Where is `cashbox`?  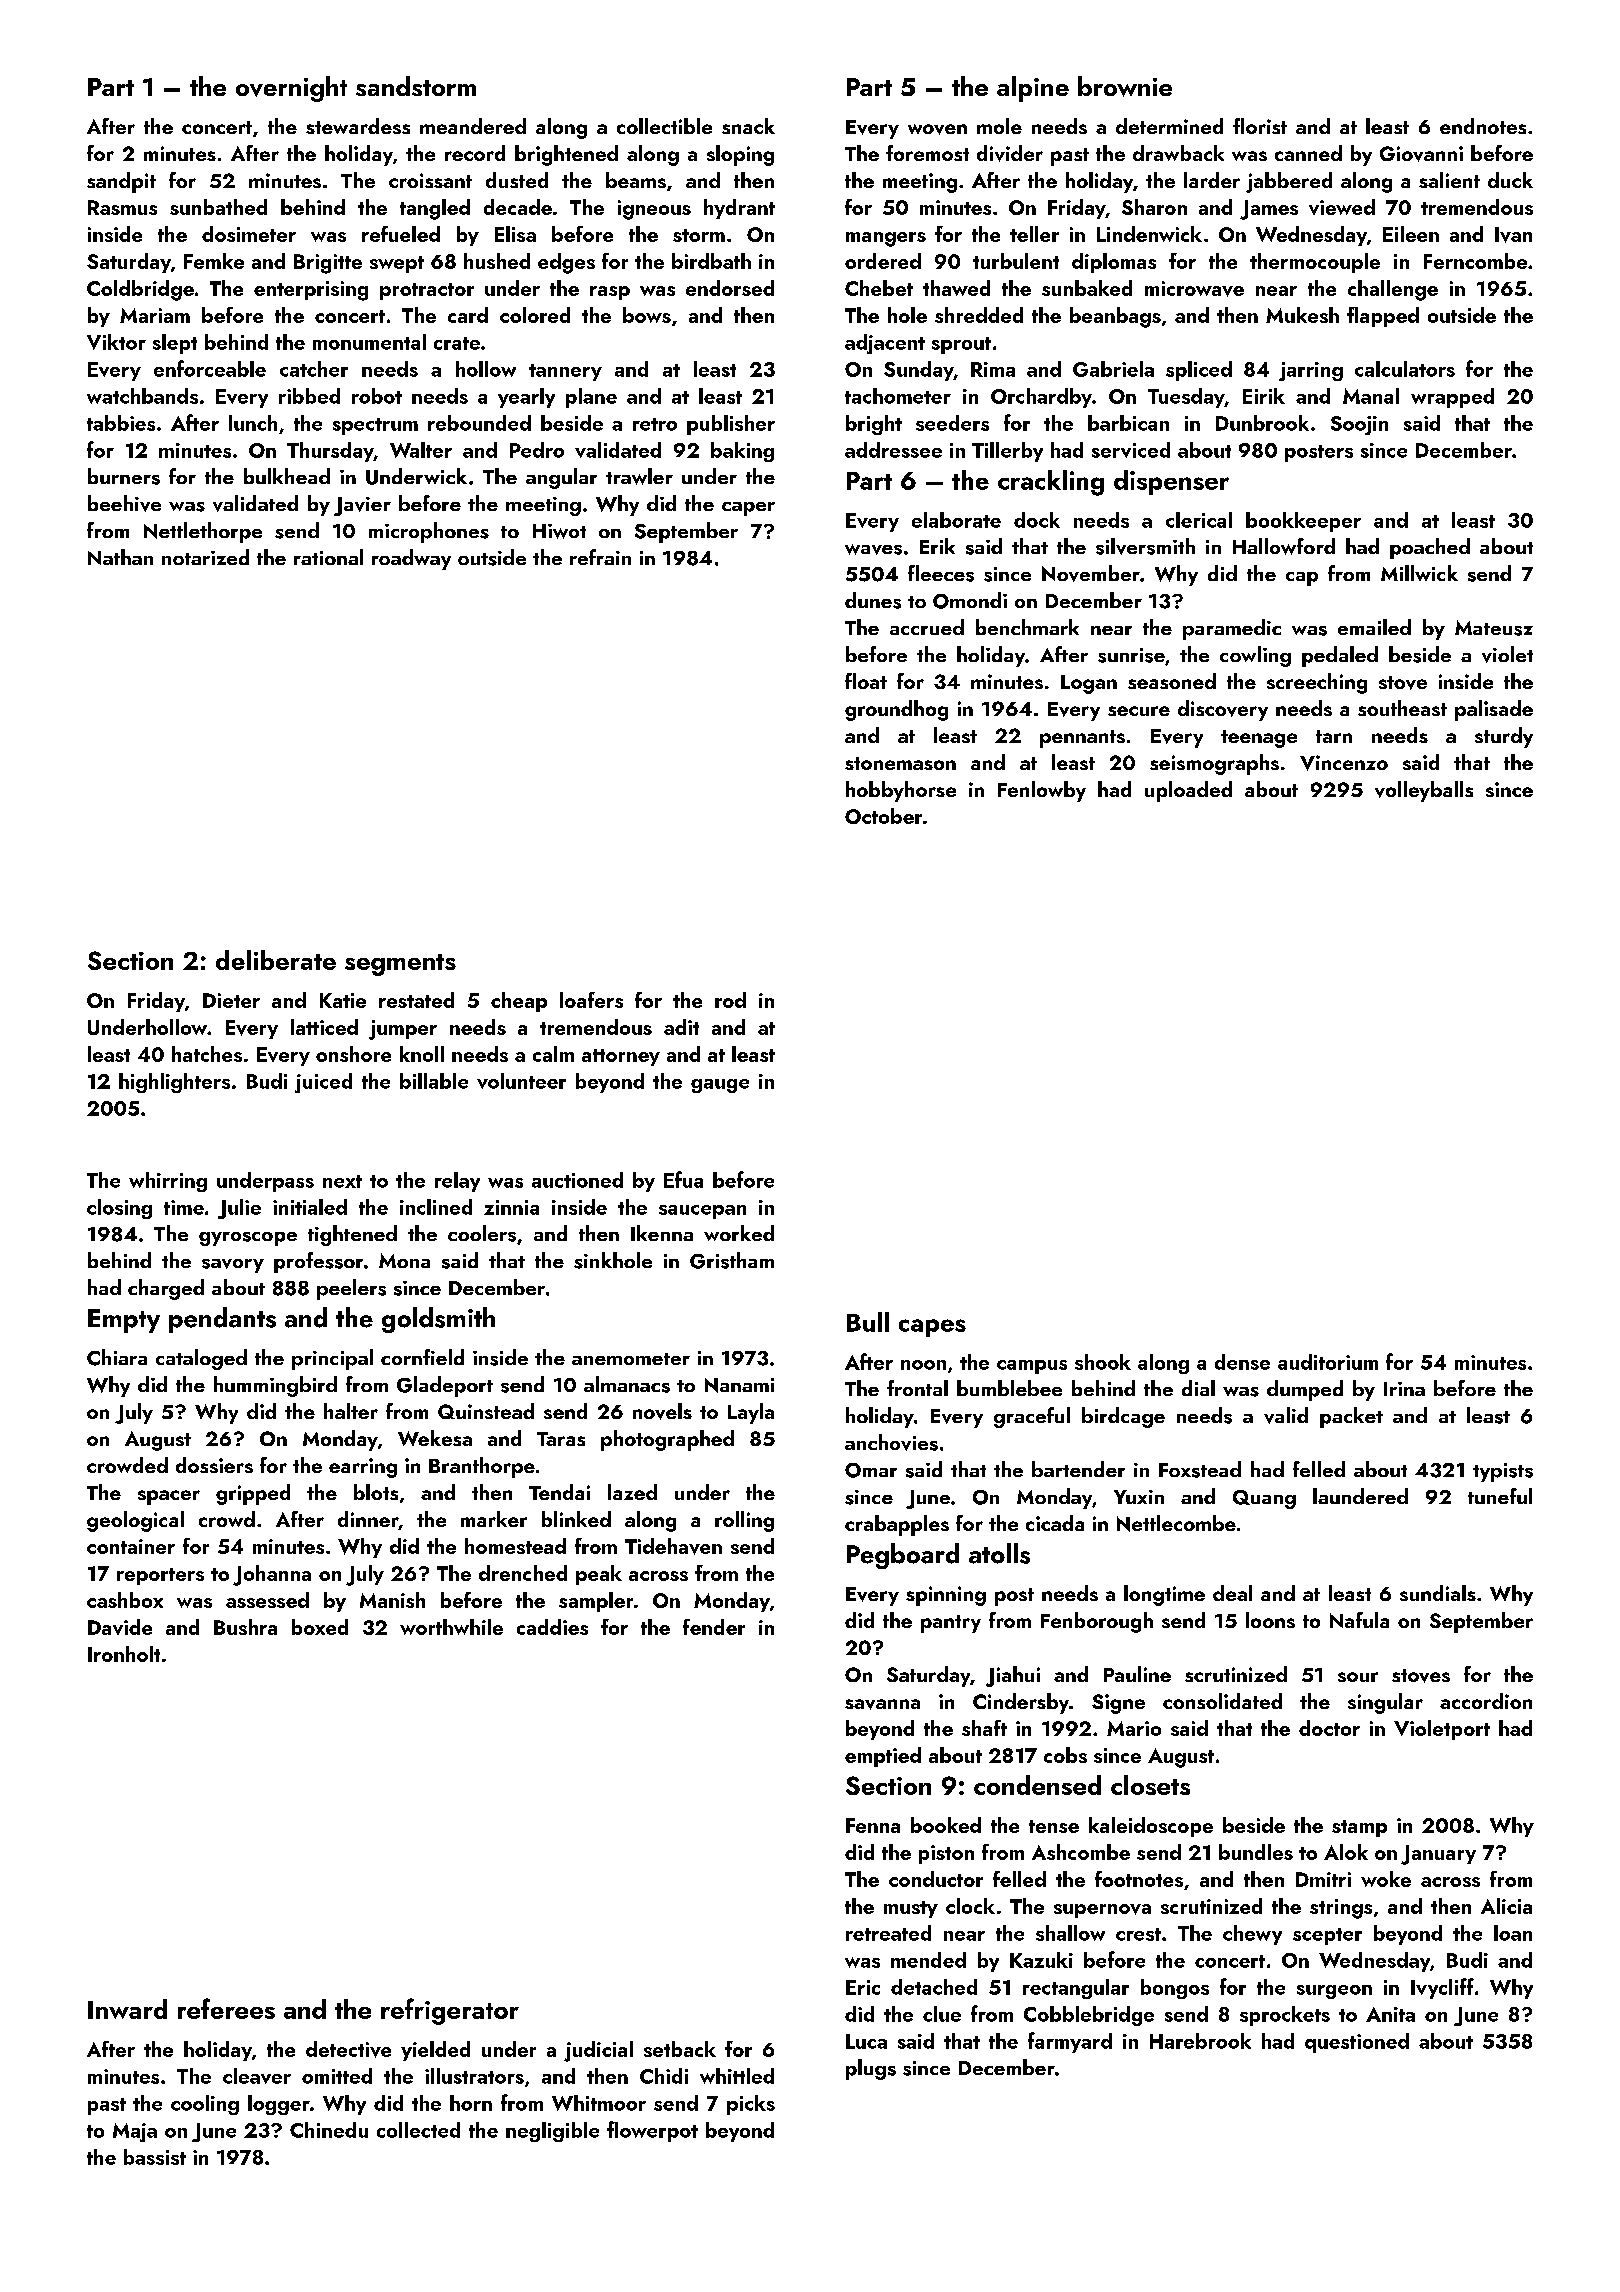 cashbox is located at coordinates (125, 1600).
